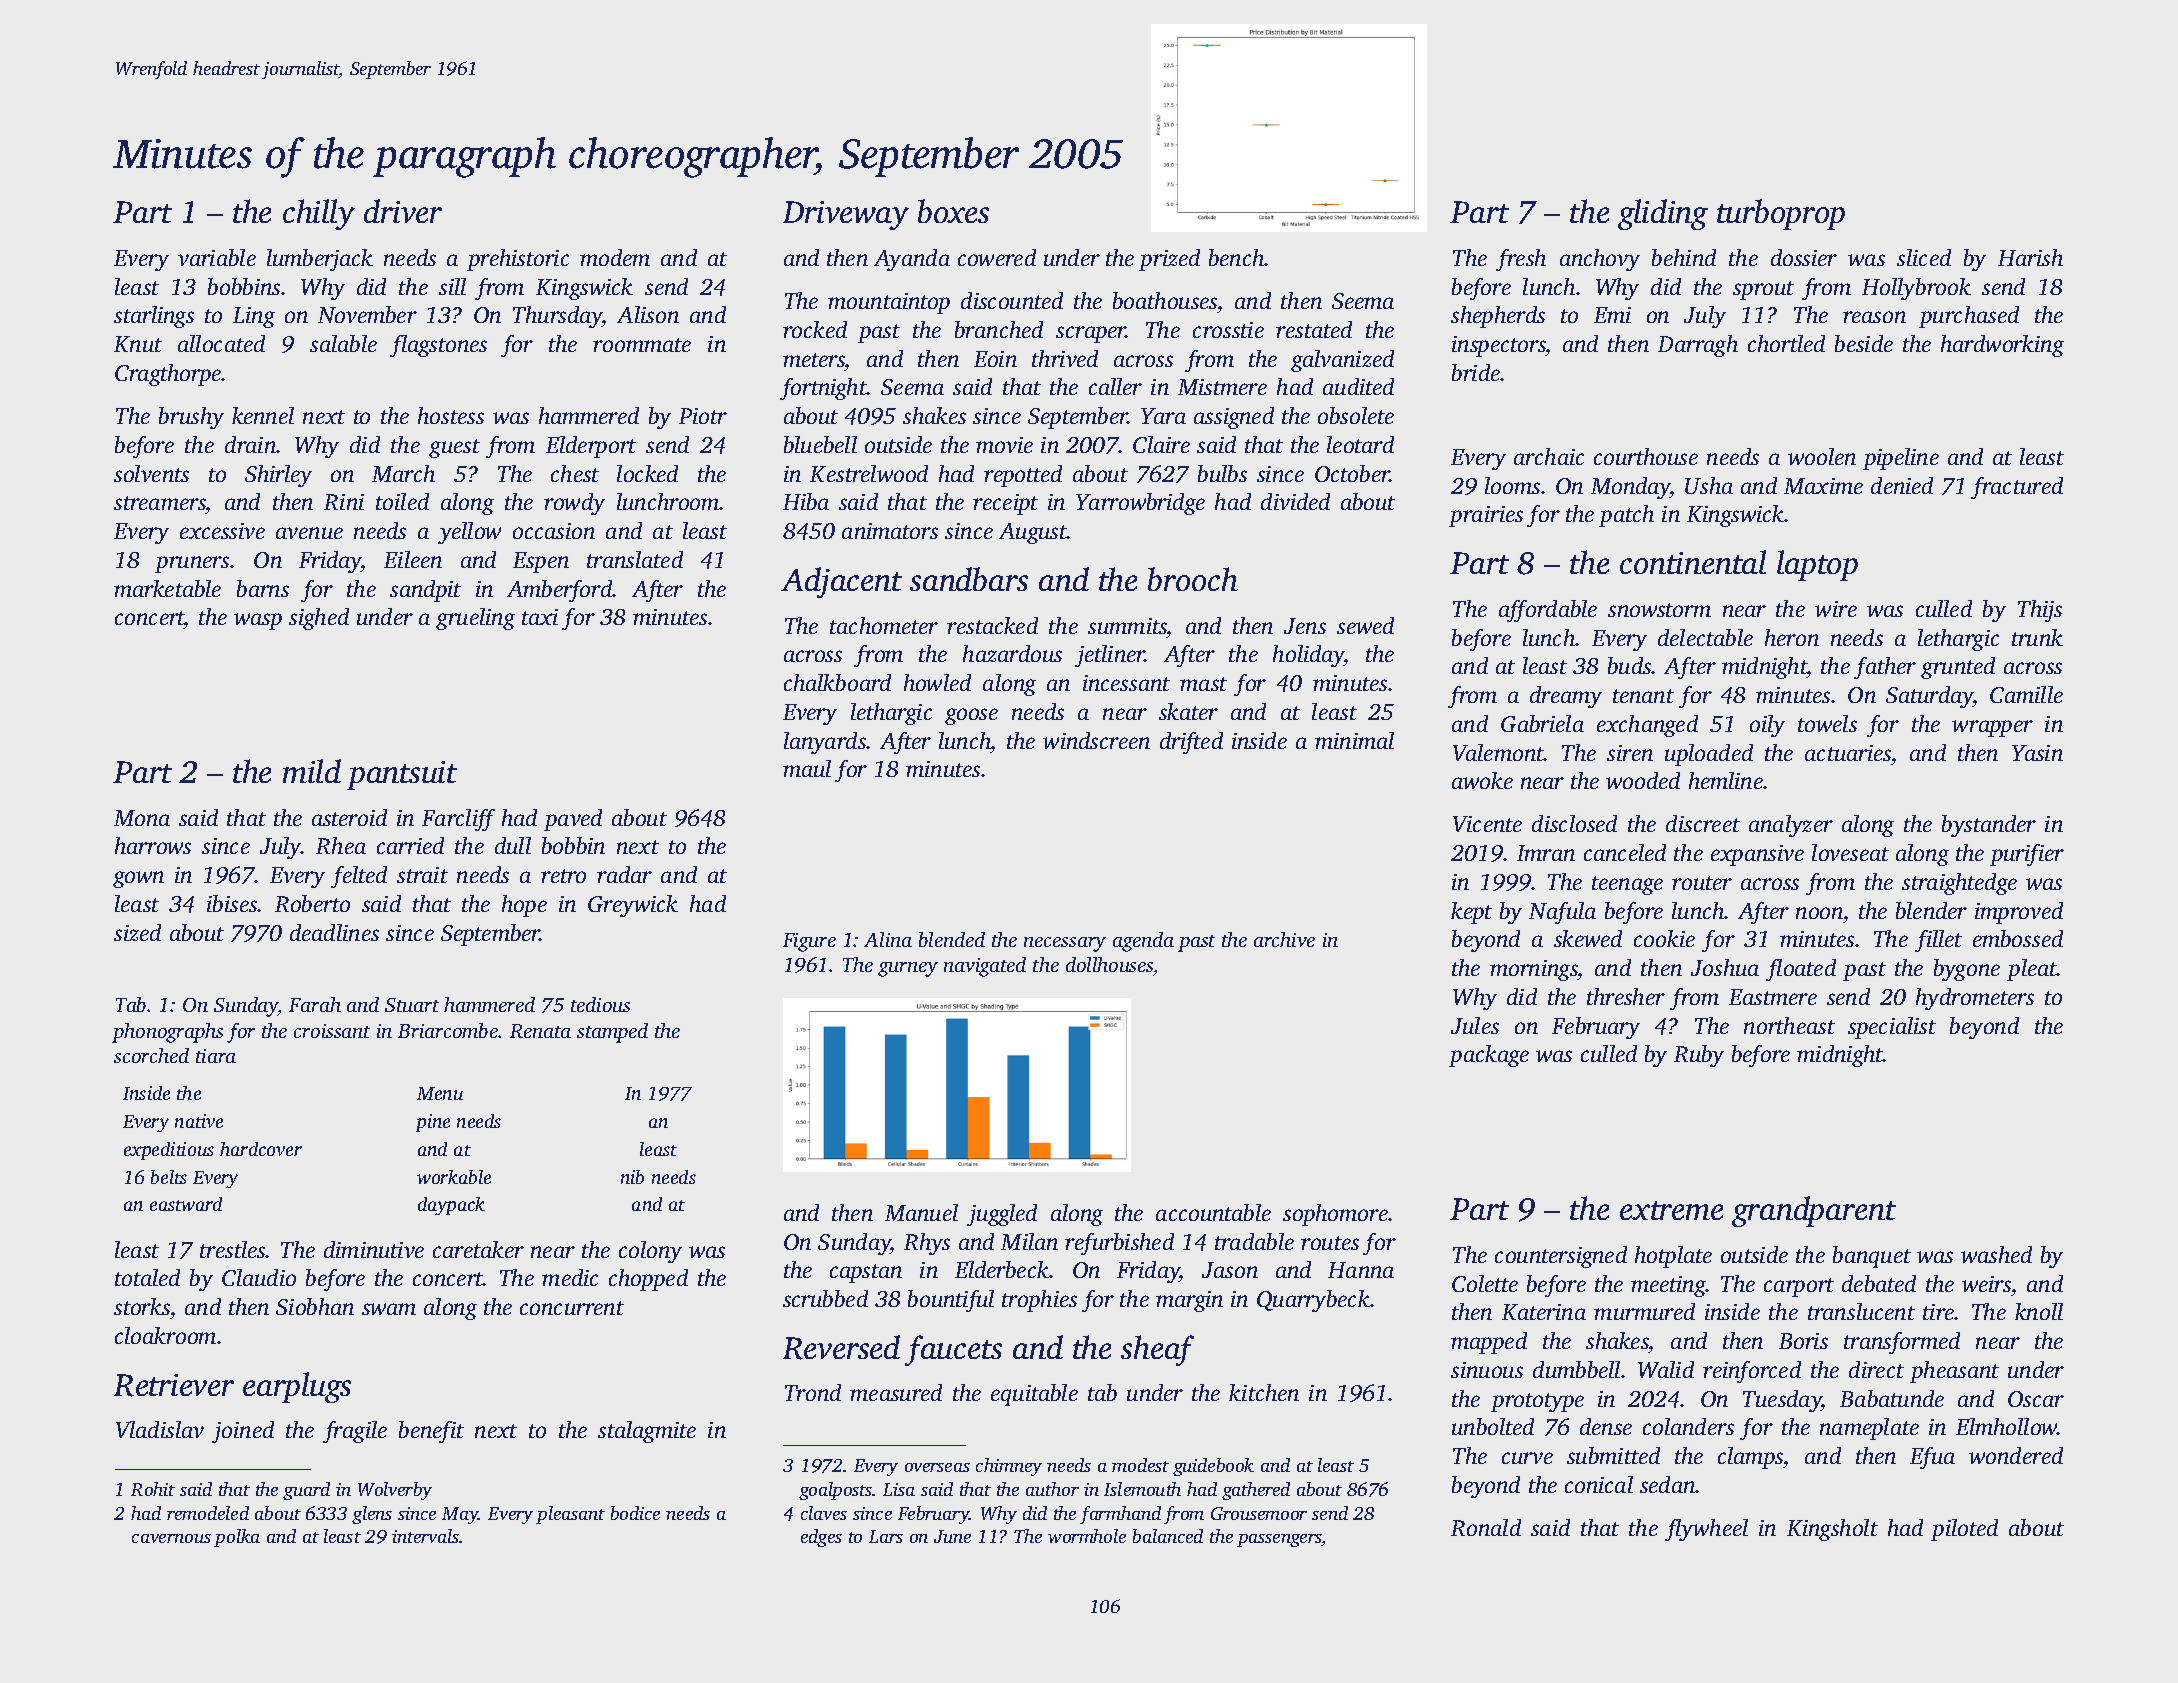  What do you see at coordinates (237, 1538) in the image?
I see `polka` at bounding box center [237, 1538].
